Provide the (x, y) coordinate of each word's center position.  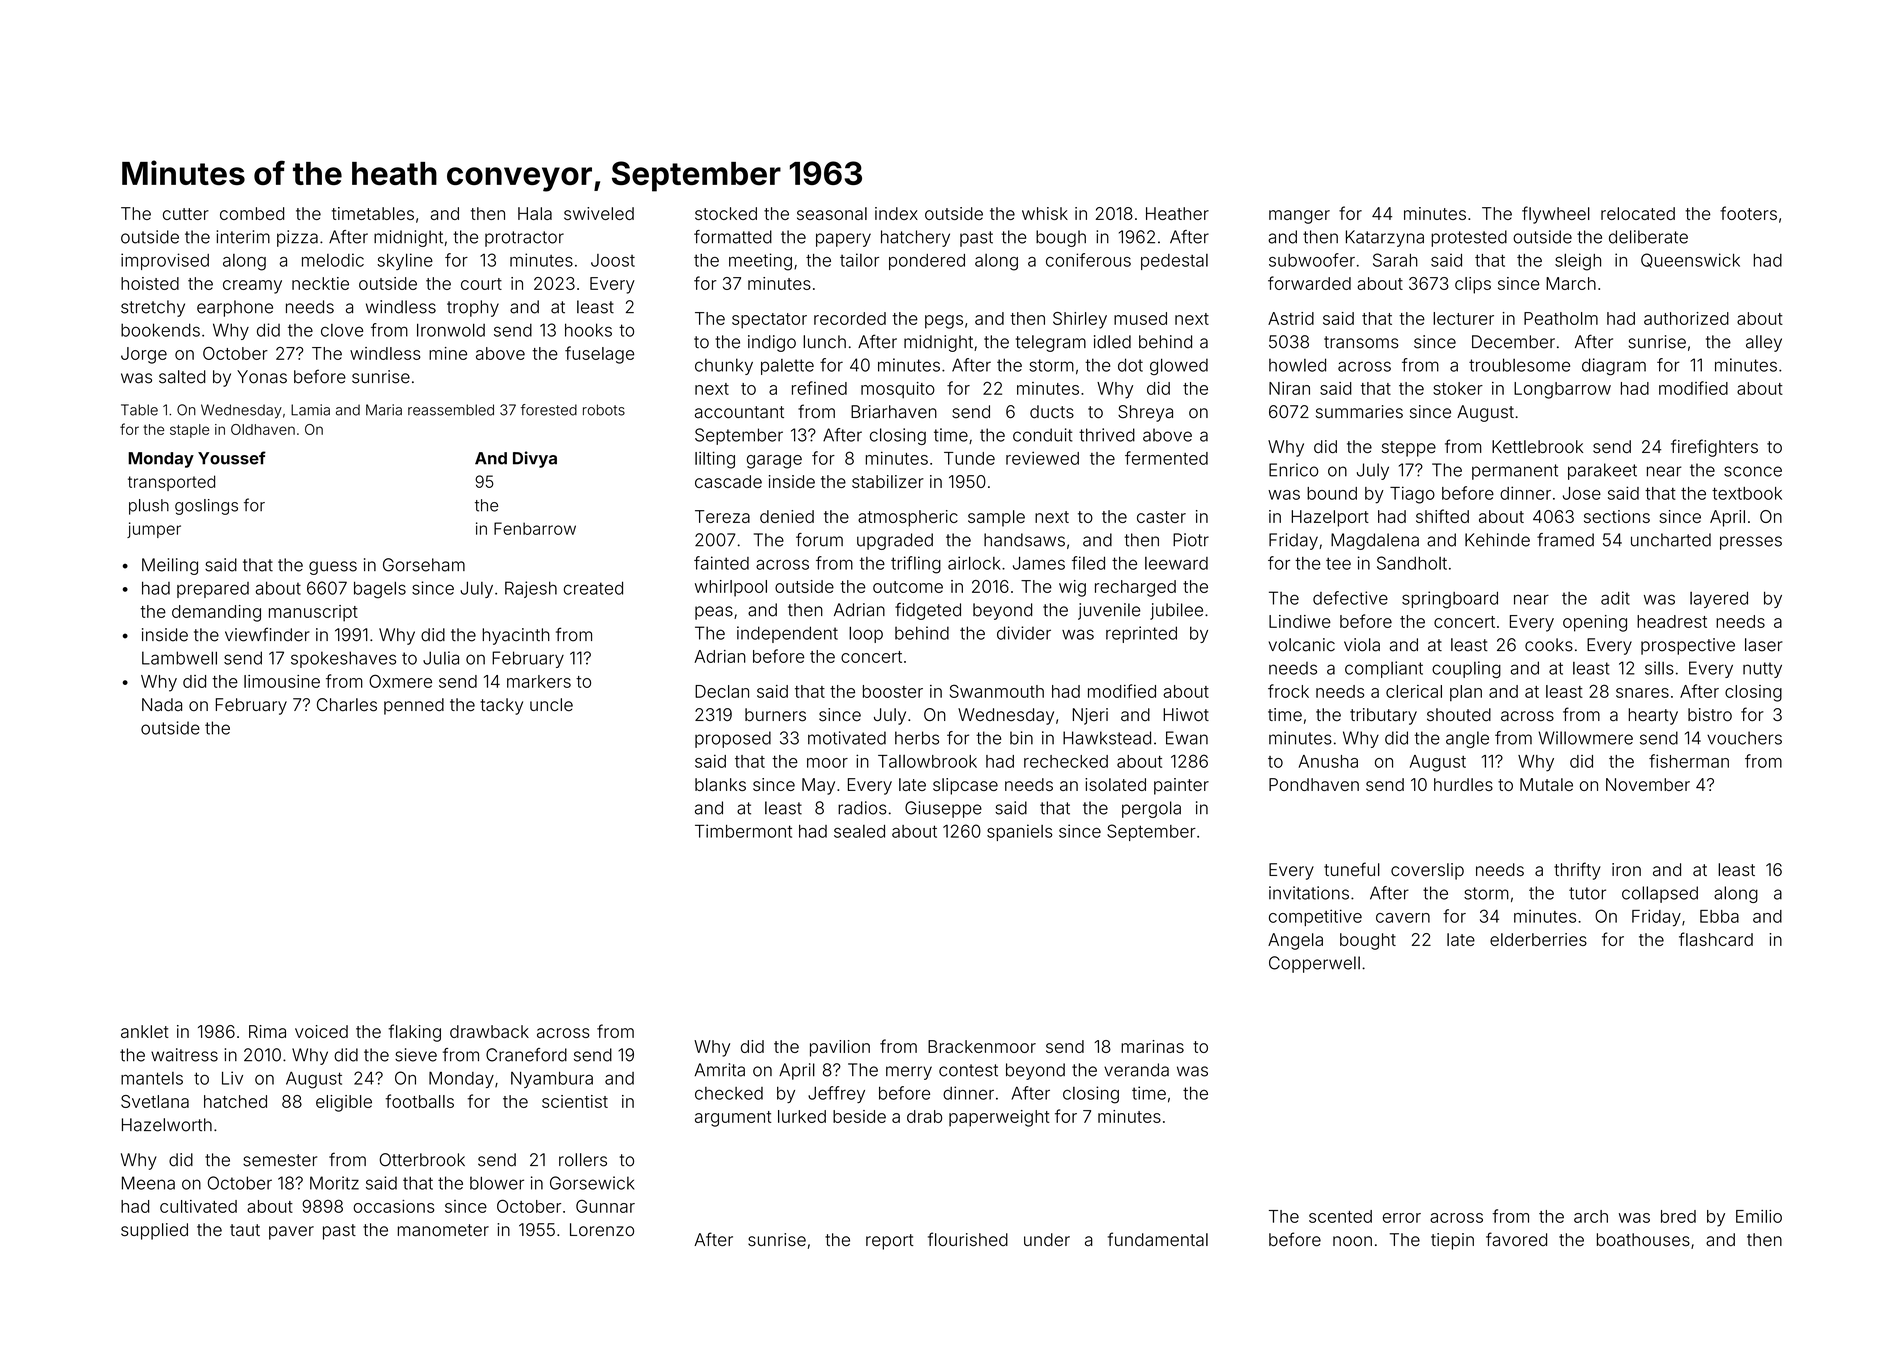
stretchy (153, 308)
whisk (1045, 213)
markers (539, 681)
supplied (154, 1231)
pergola (1151, 809)
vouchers (1744, 738)
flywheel (1556, 215)
